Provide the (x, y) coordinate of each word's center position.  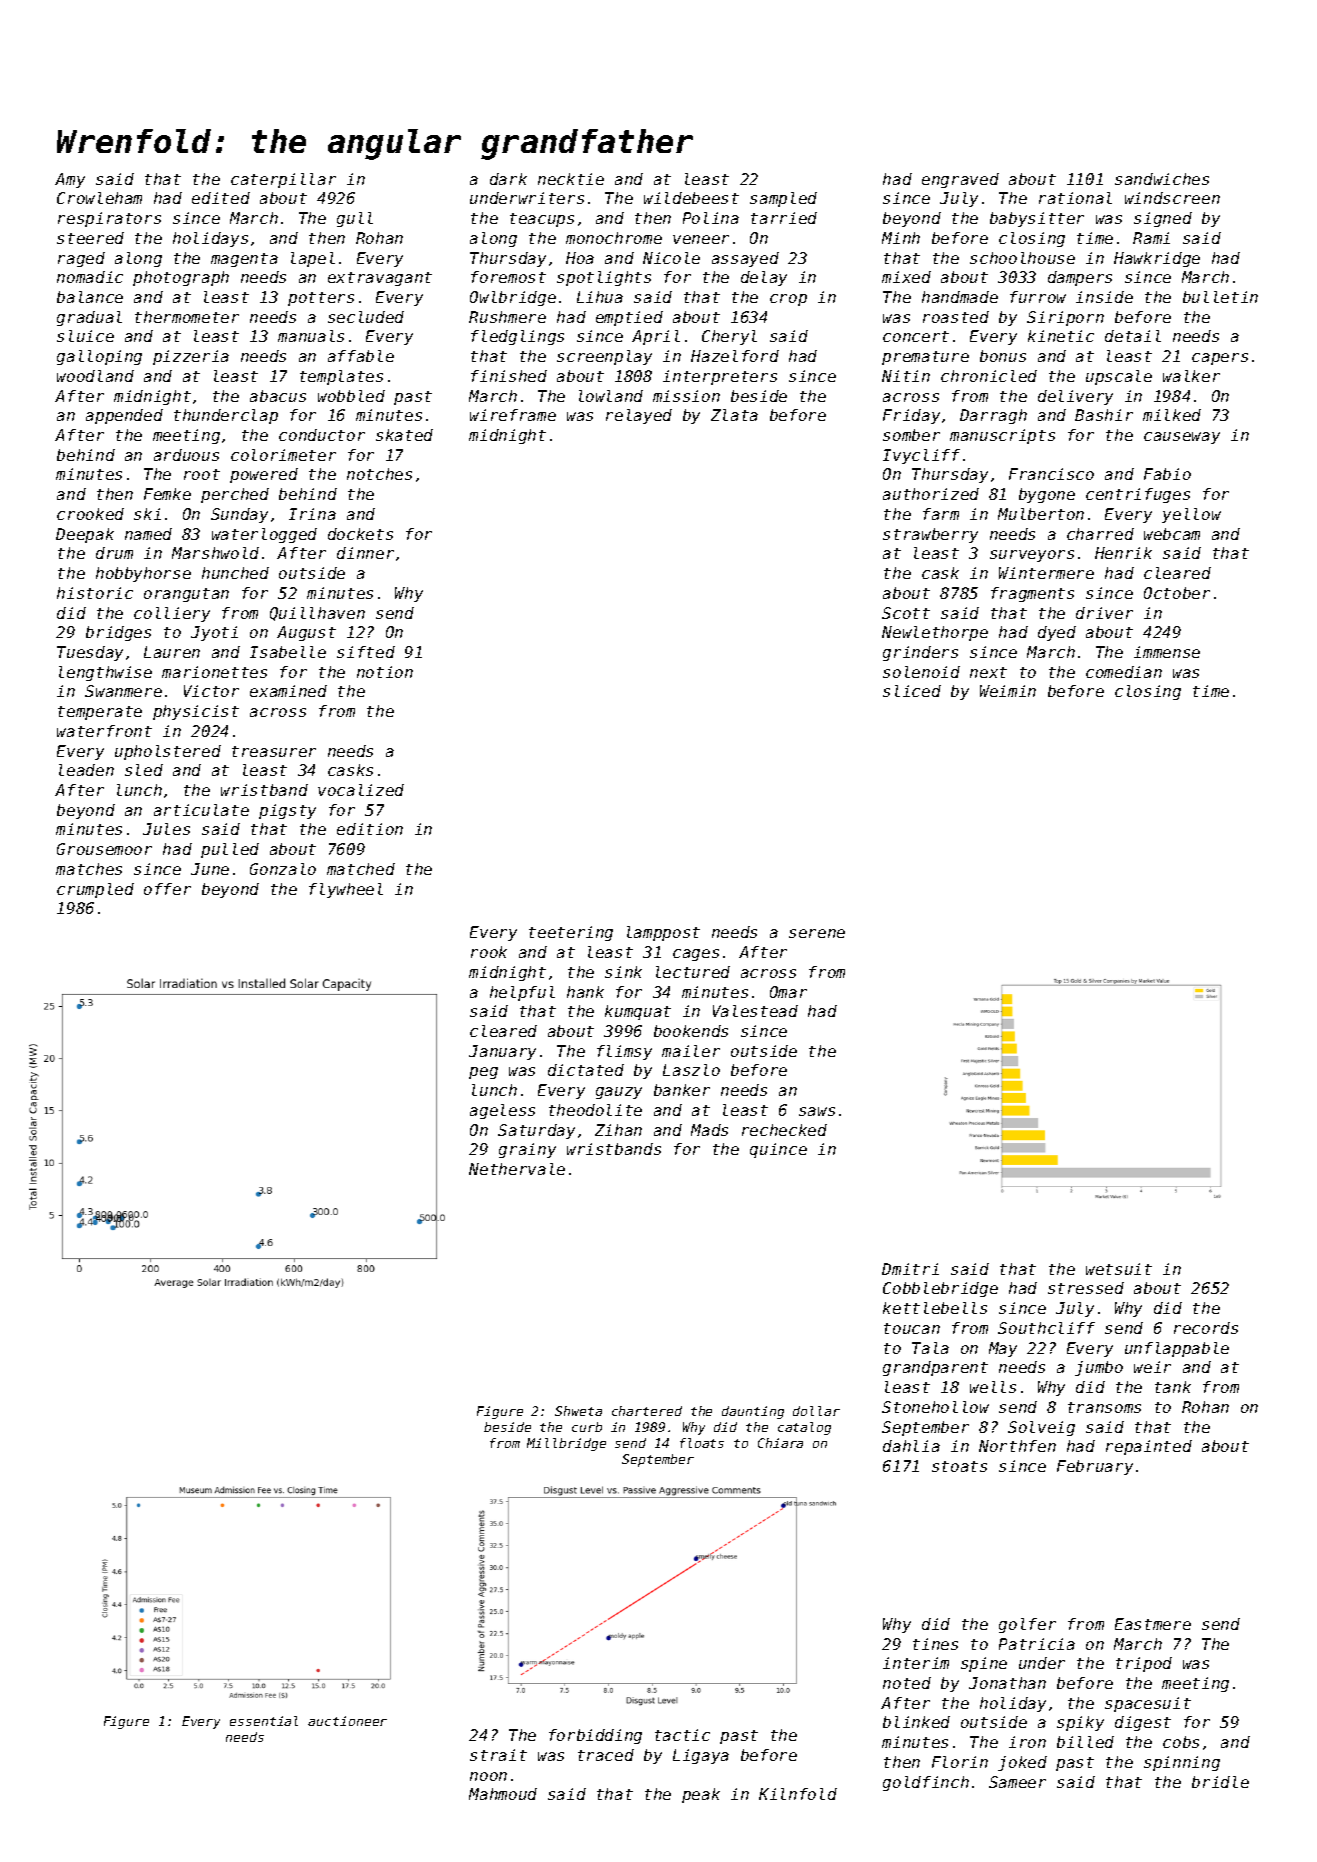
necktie (571, 179)
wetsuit (1119, 1269)
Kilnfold (798, 1794)
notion (385, 672)
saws (817, 1111)
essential (264, 1721)
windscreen (1172, 198)
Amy (70, 180)
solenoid (921, 672)
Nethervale (517, 1169)
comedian (1124, 672)
